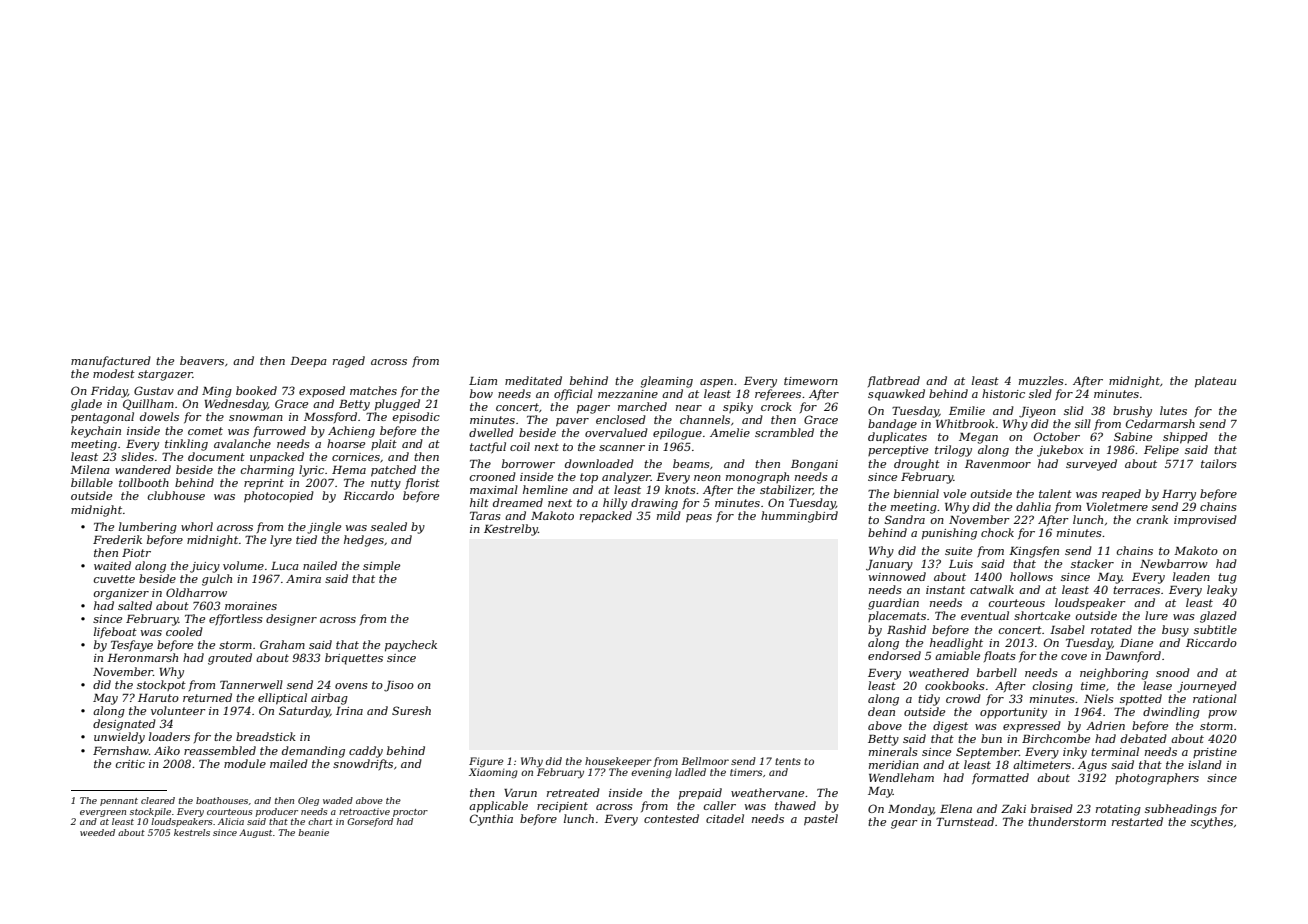  Describe the element at coordinates (119, 802) in the image. I see `pennant` at that location.
